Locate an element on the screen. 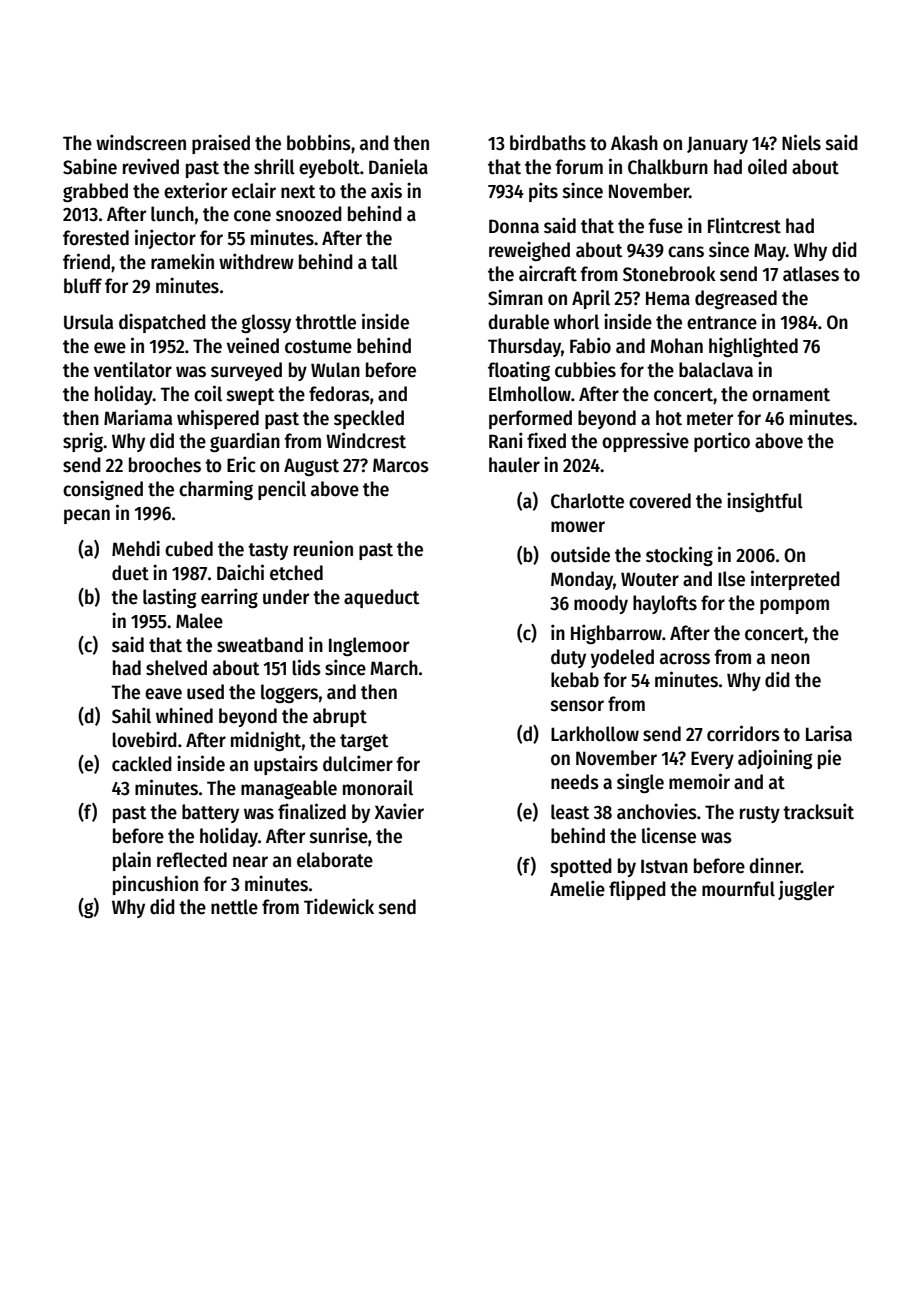 The image size is (924, 1311). Mohan is located at coordinates (677, 346).
